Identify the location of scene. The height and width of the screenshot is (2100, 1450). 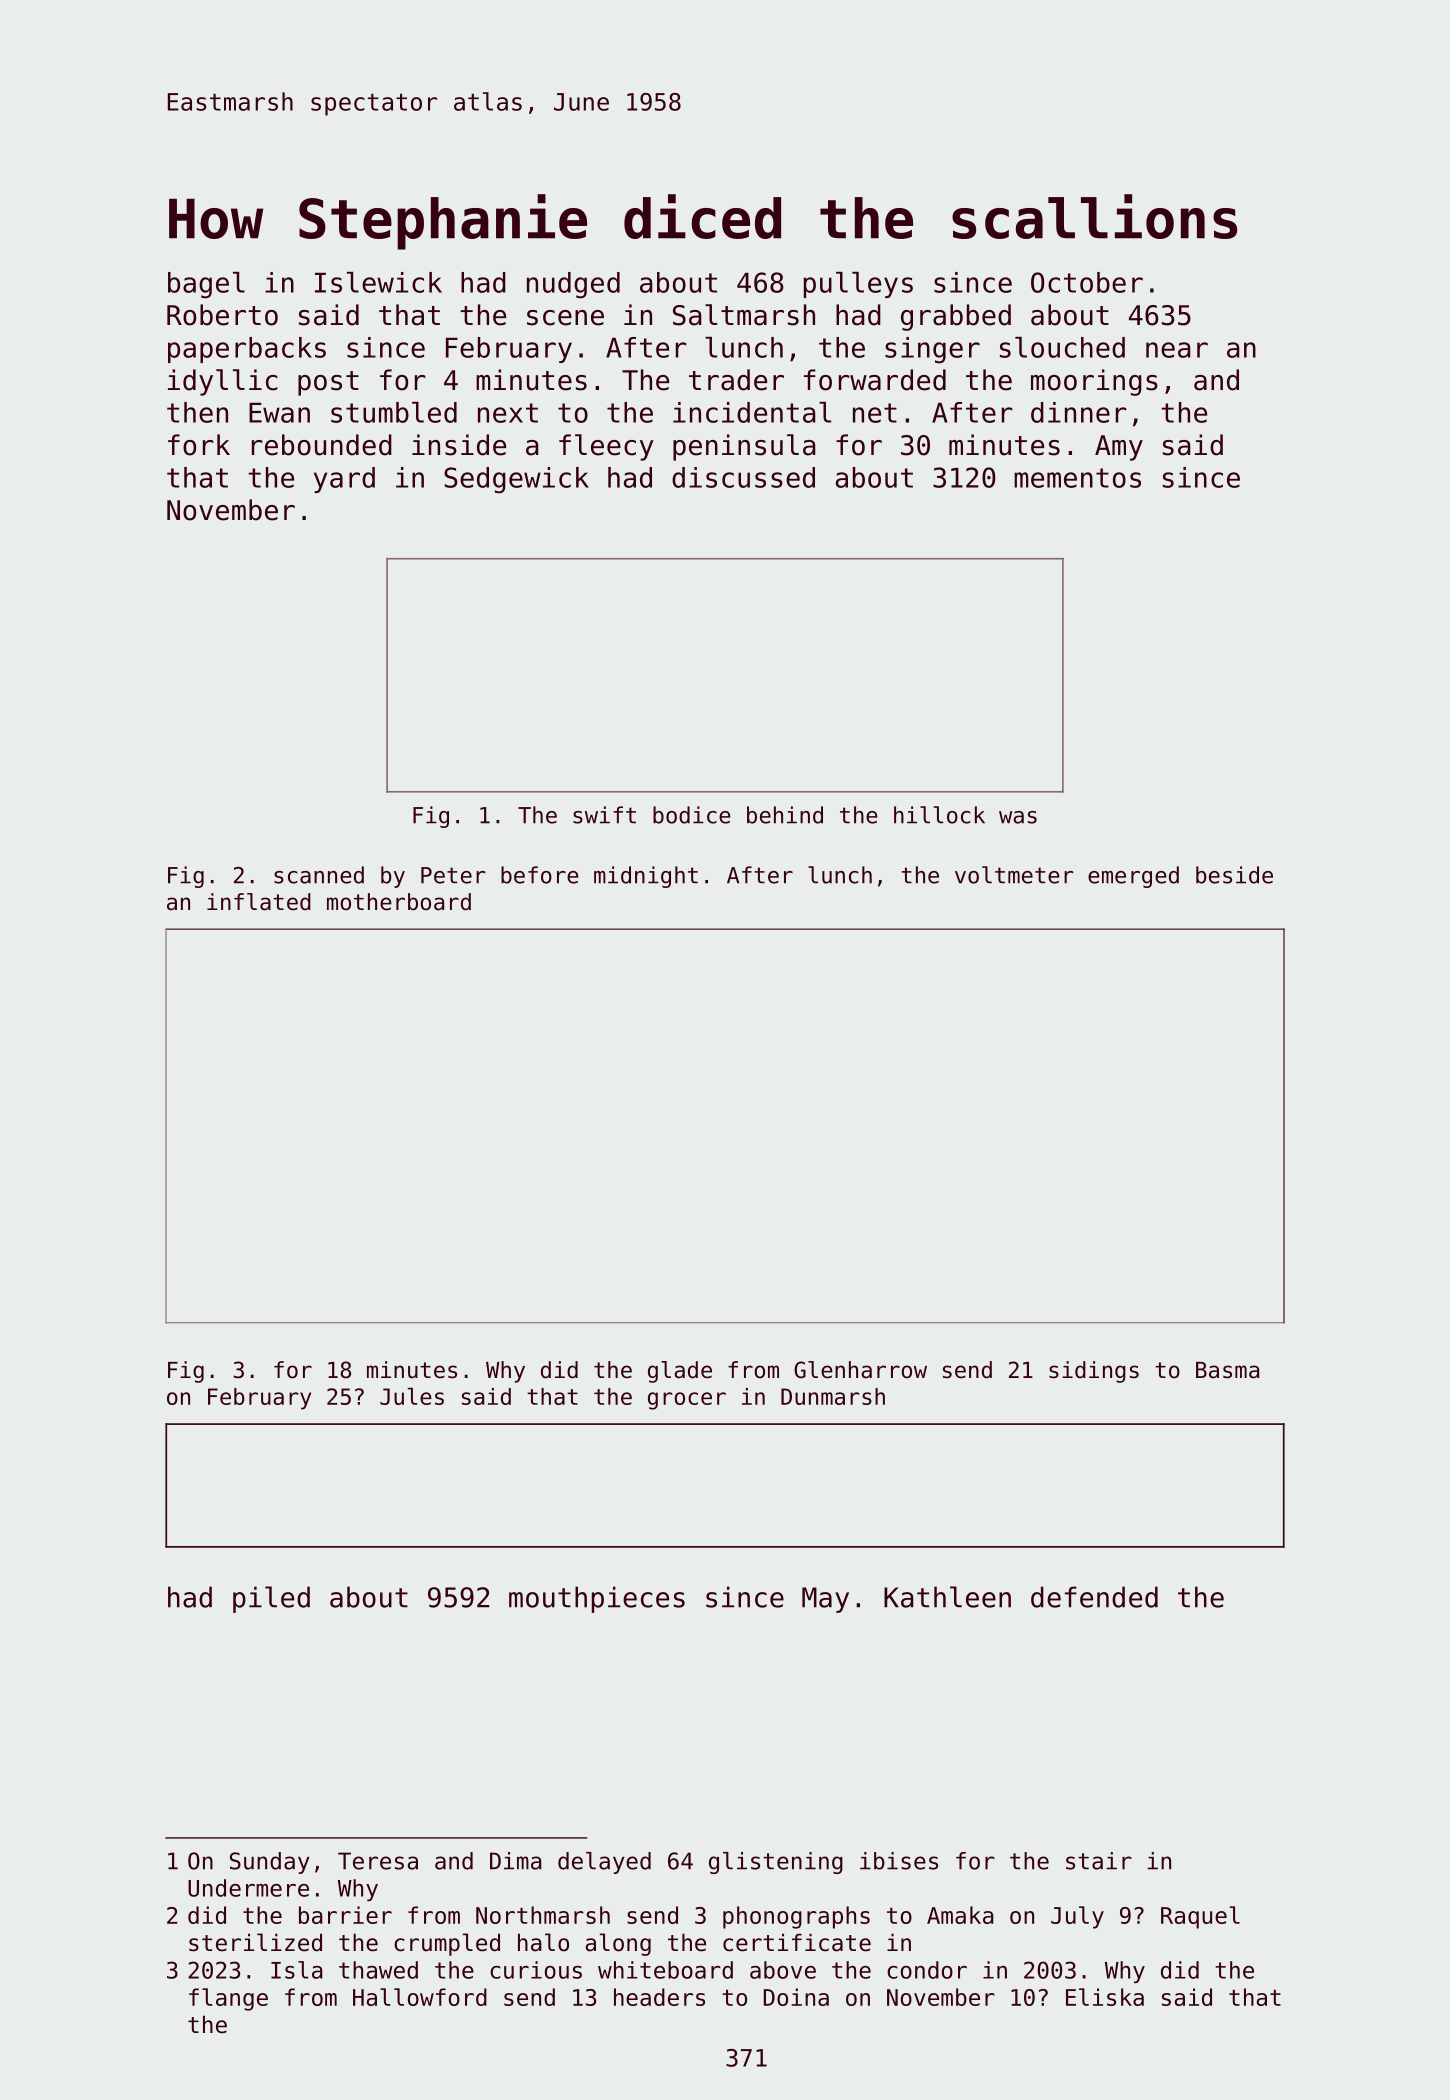
(565, 318).
